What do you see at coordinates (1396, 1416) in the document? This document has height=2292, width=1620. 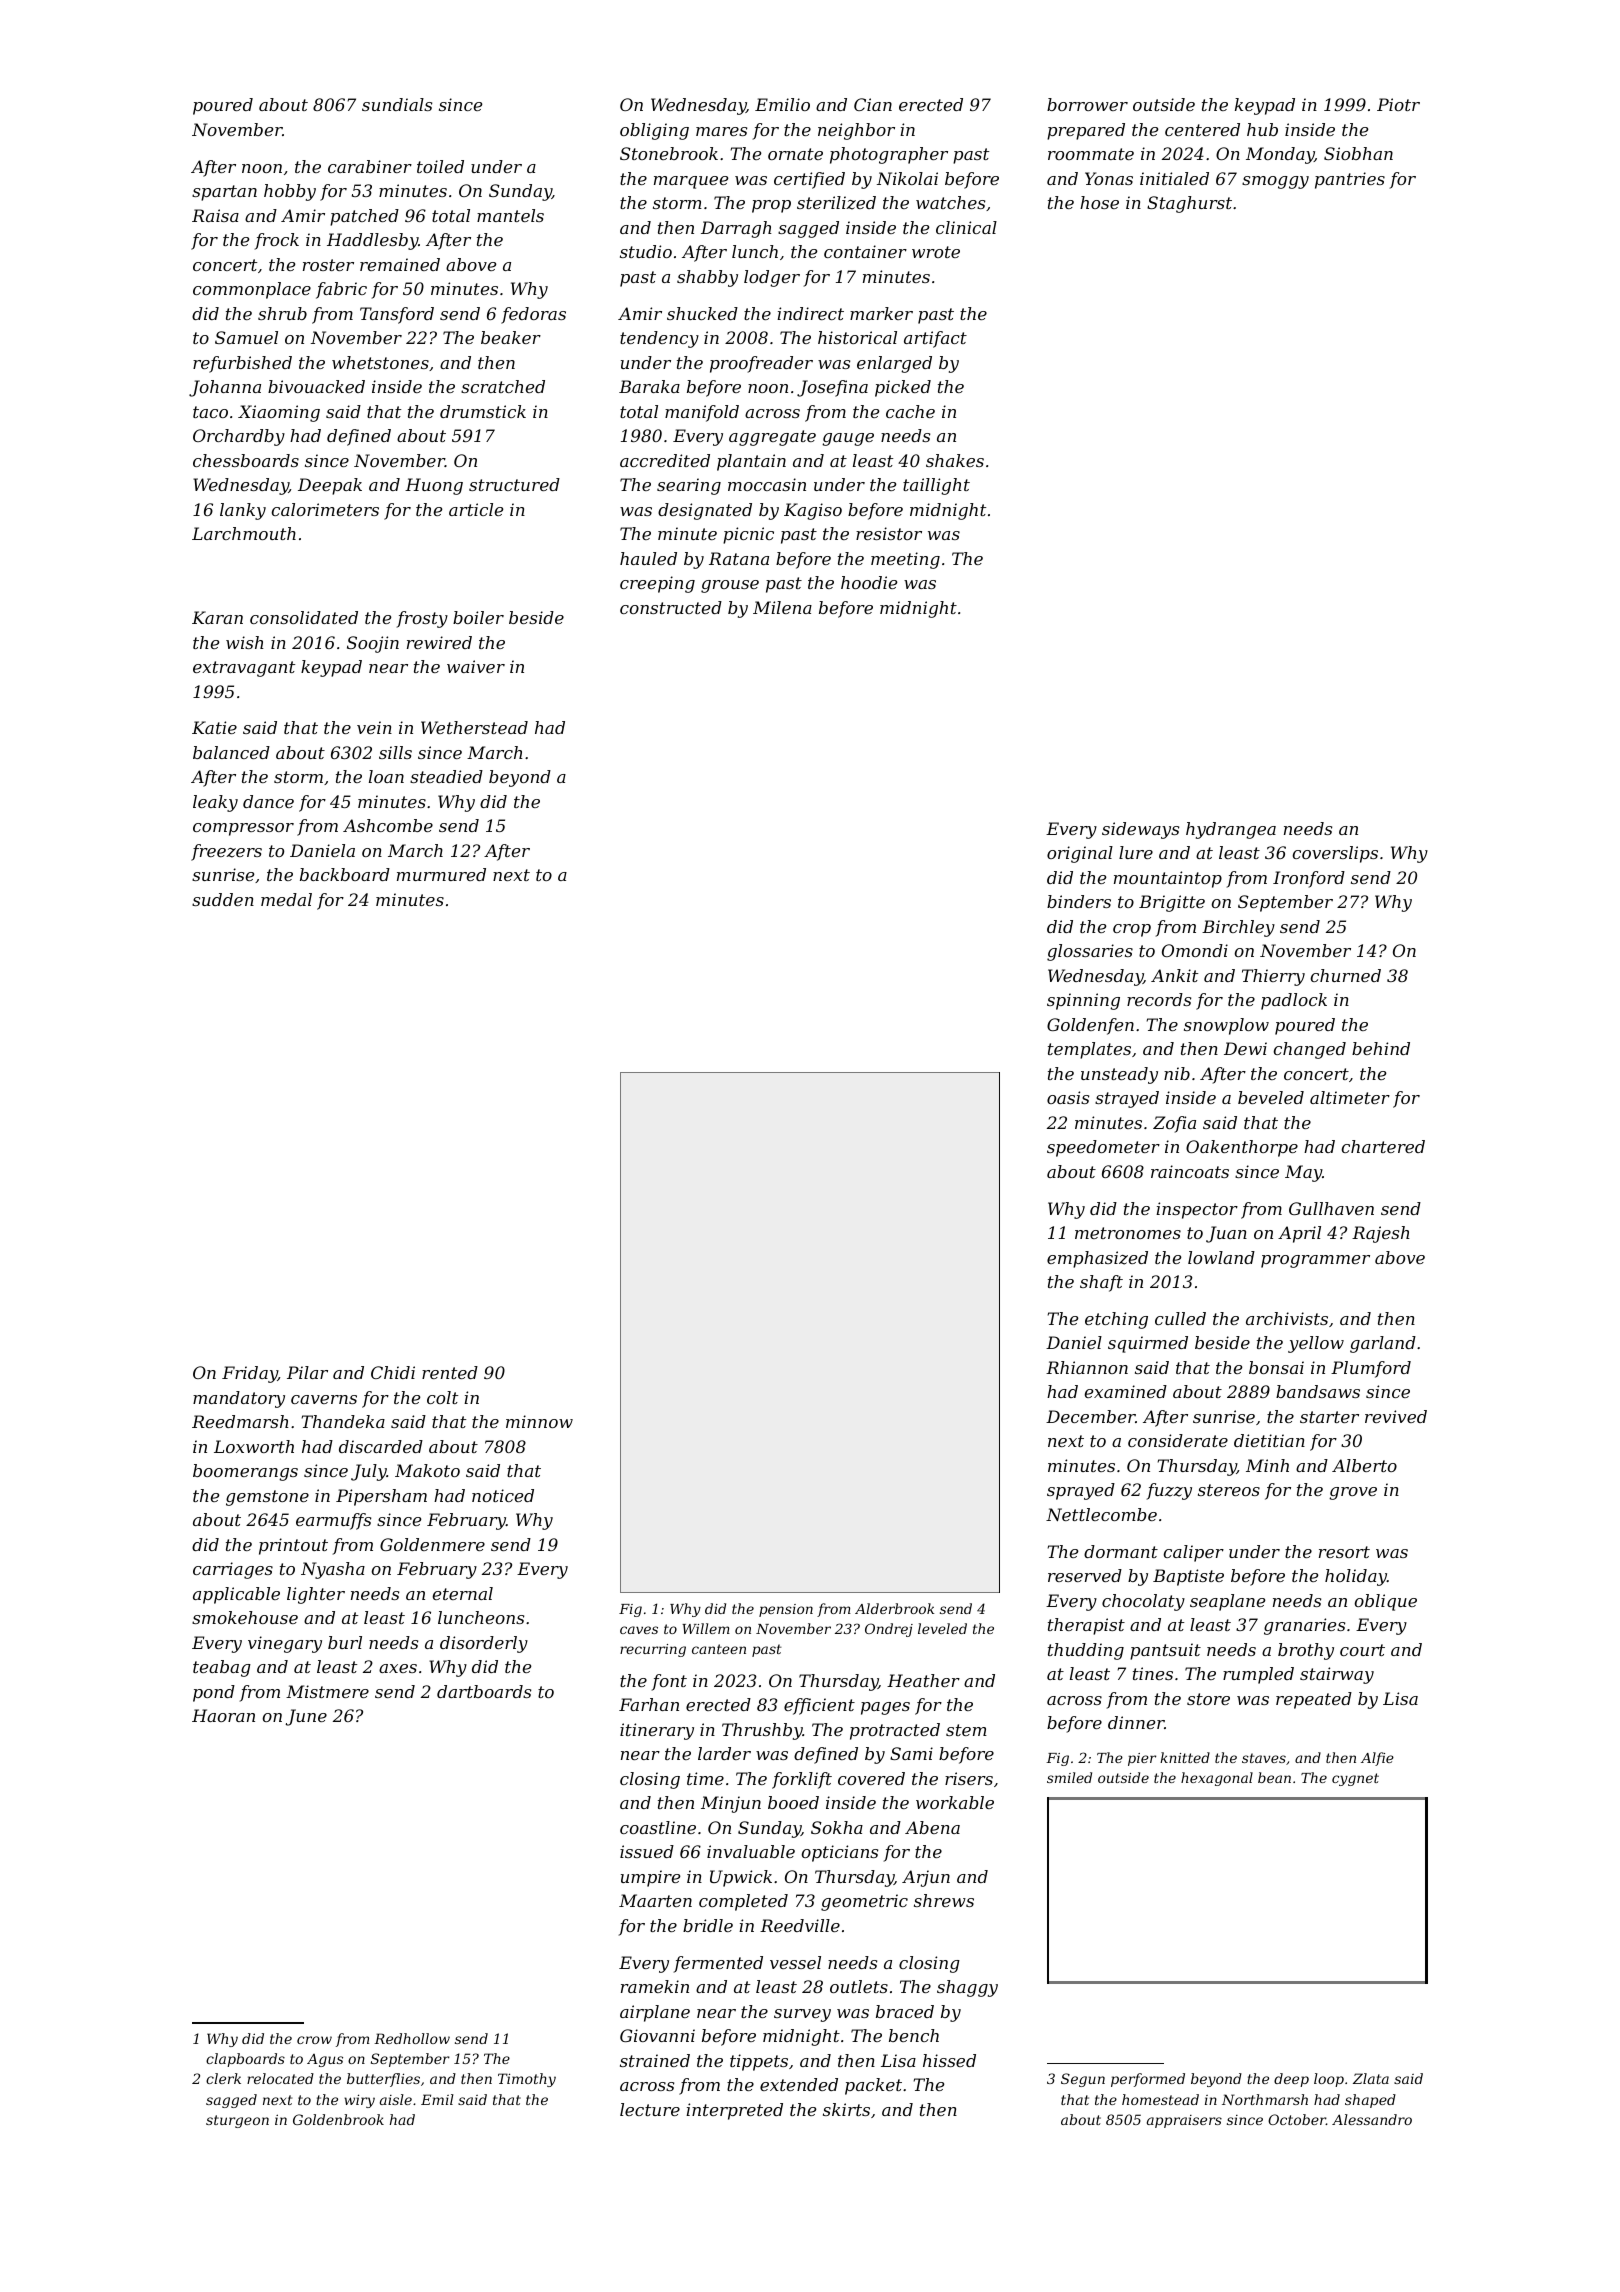 I see `revived` at bounding box center [1396, 1416].
